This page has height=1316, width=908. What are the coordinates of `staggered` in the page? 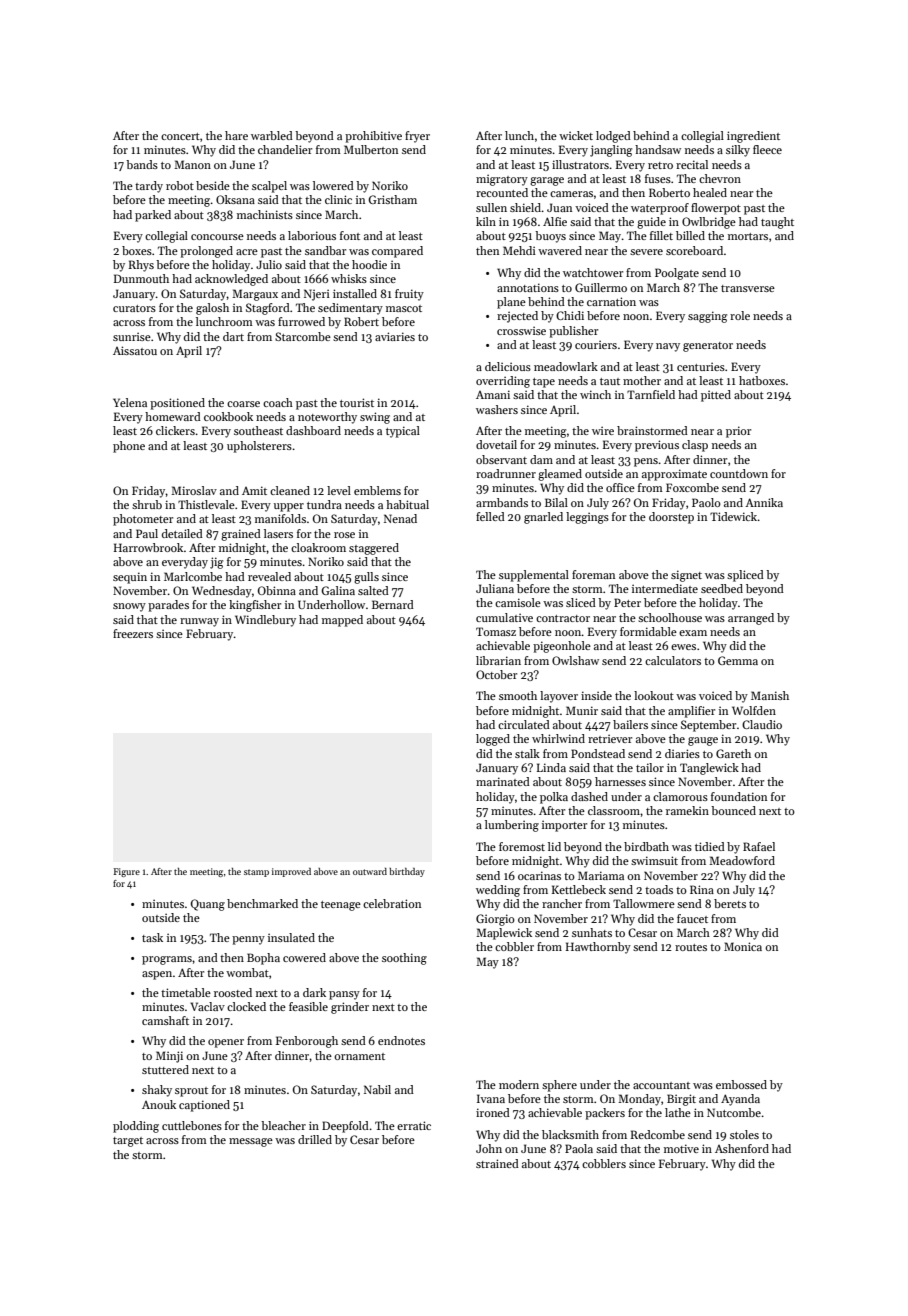 It's located at (374, 549).
